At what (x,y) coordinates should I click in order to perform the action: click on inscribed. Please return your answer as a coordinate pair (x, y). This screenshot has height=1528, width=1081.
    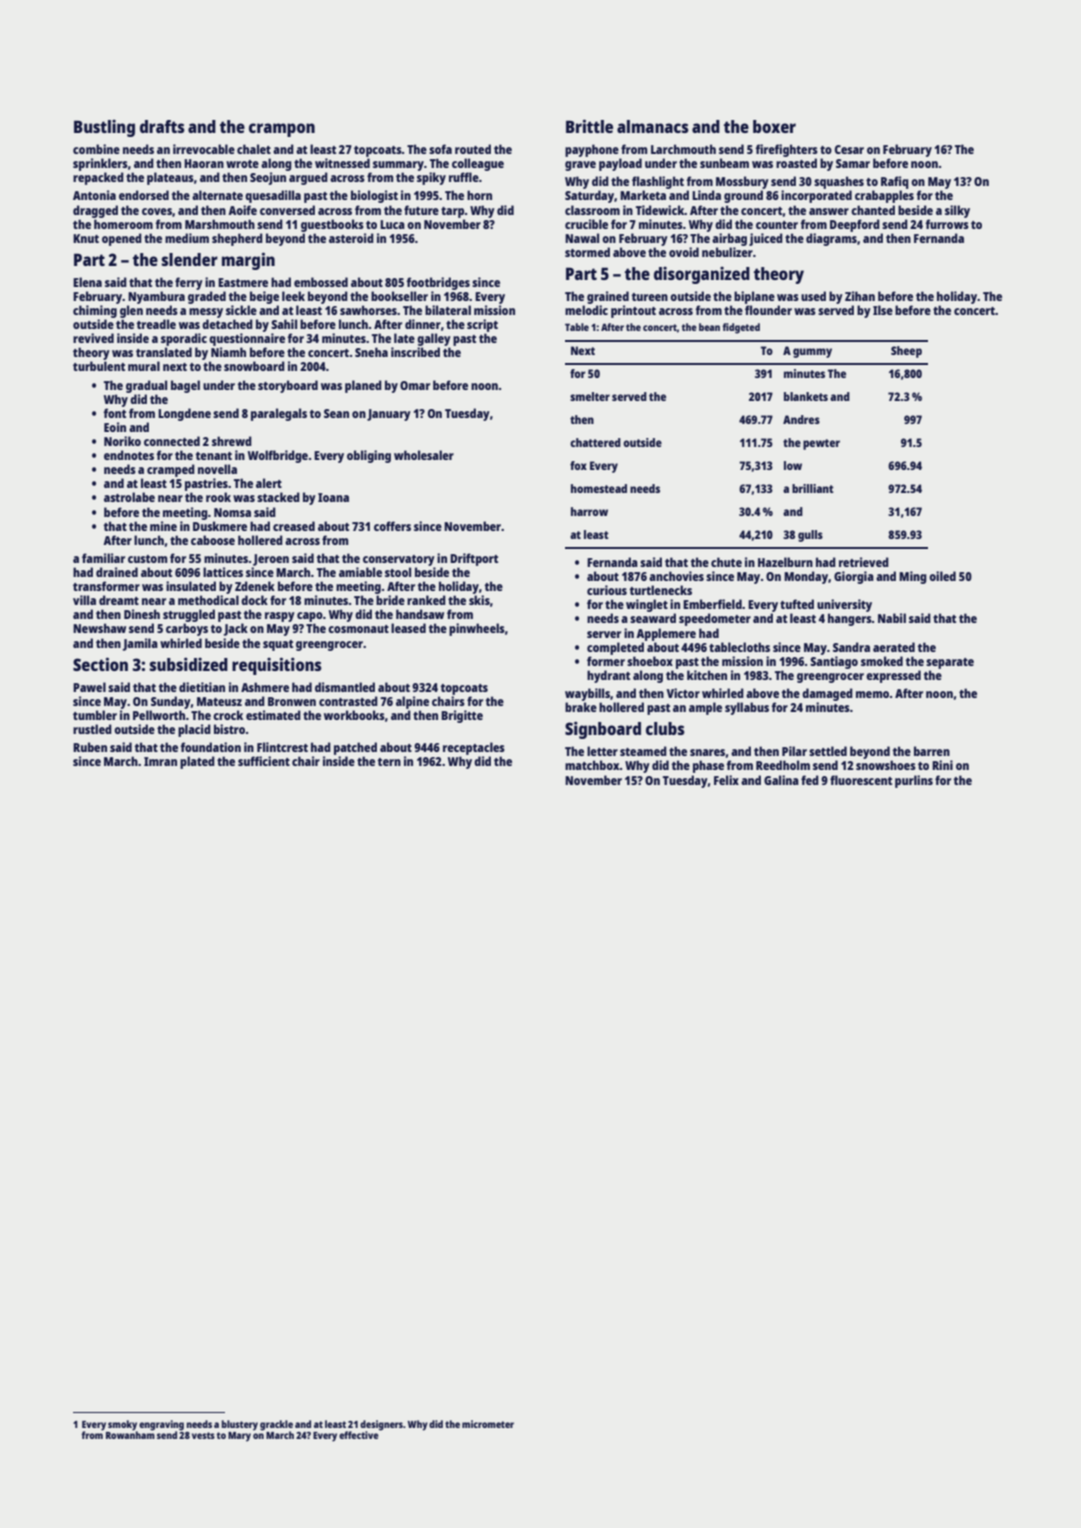
    Looking at the image, I should click on (415, 352).
